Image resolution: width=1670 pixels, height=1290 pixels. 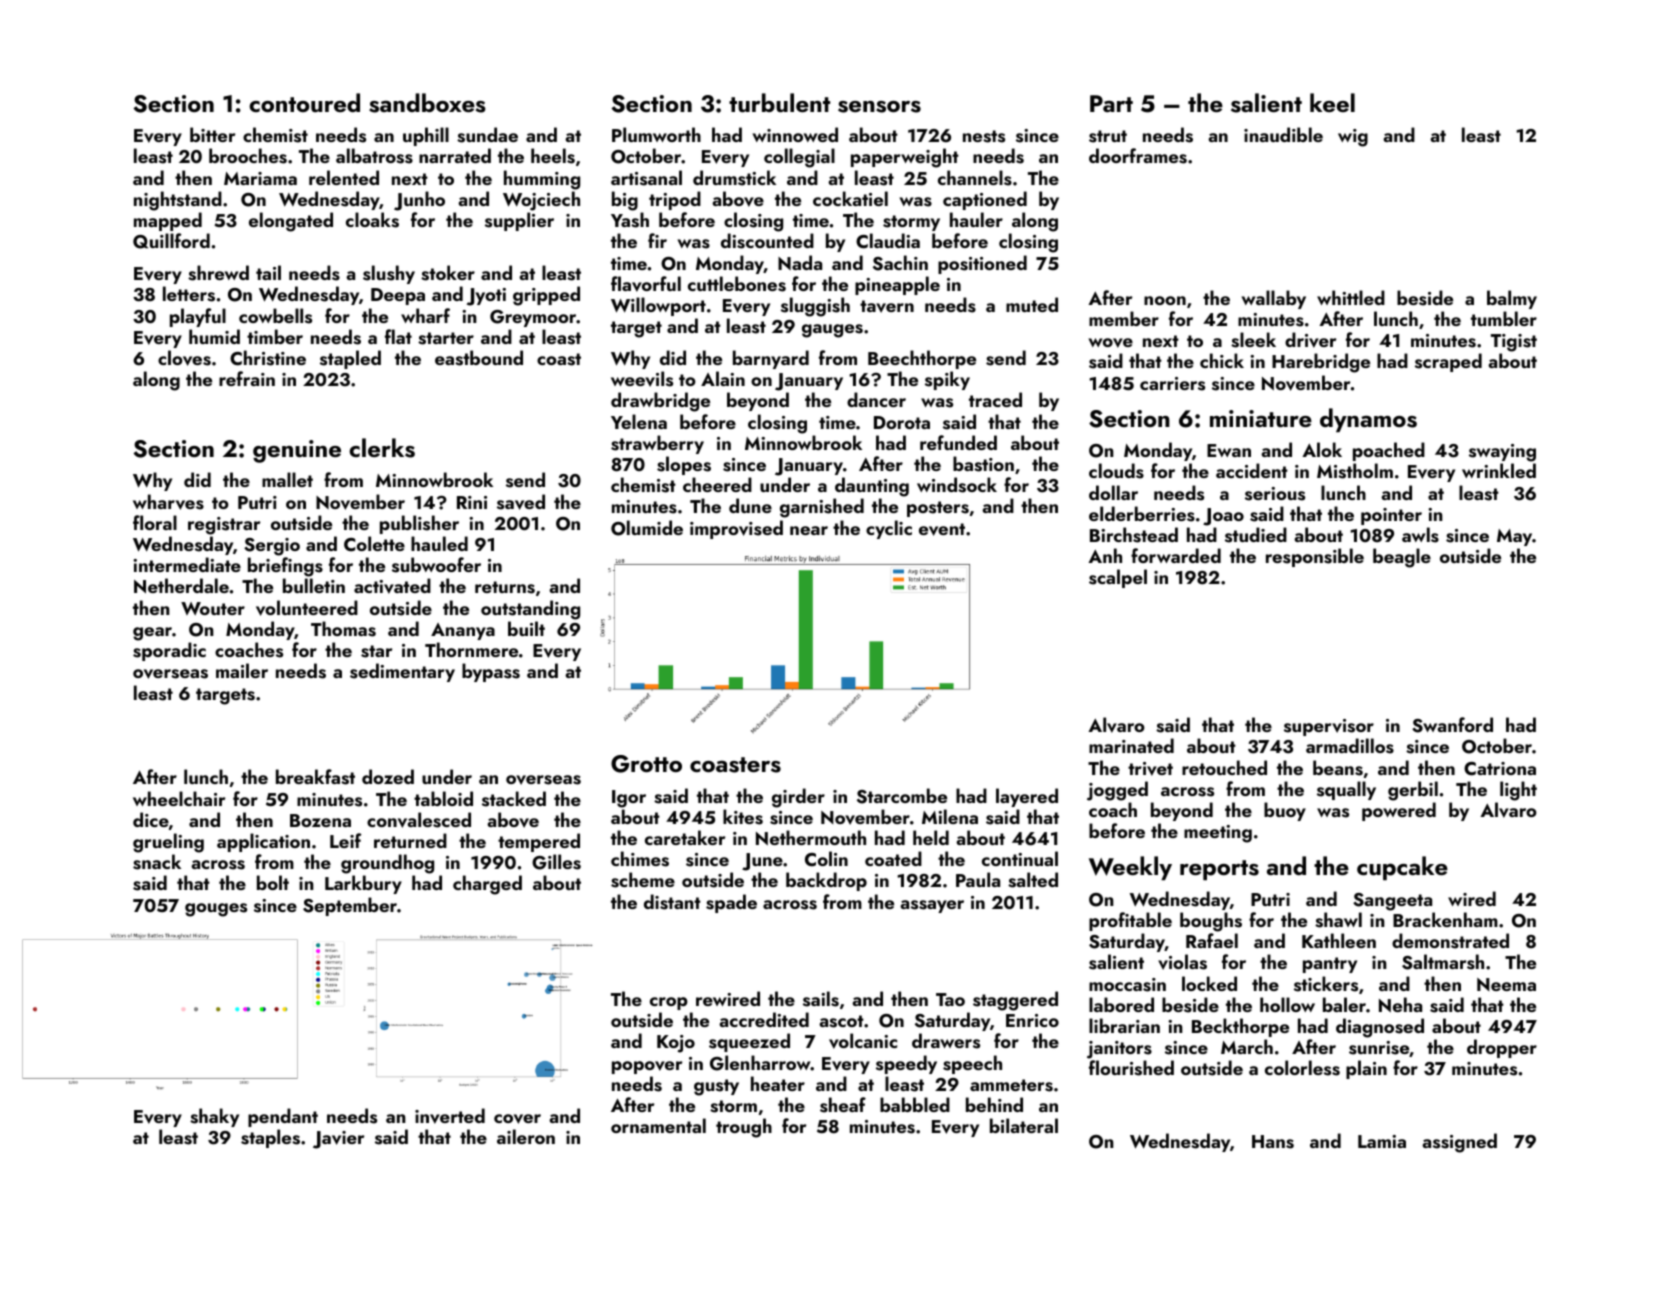 What do you see at coordinates (809, 530) in the image?
I see `near` at bounding box center [809, 530].
